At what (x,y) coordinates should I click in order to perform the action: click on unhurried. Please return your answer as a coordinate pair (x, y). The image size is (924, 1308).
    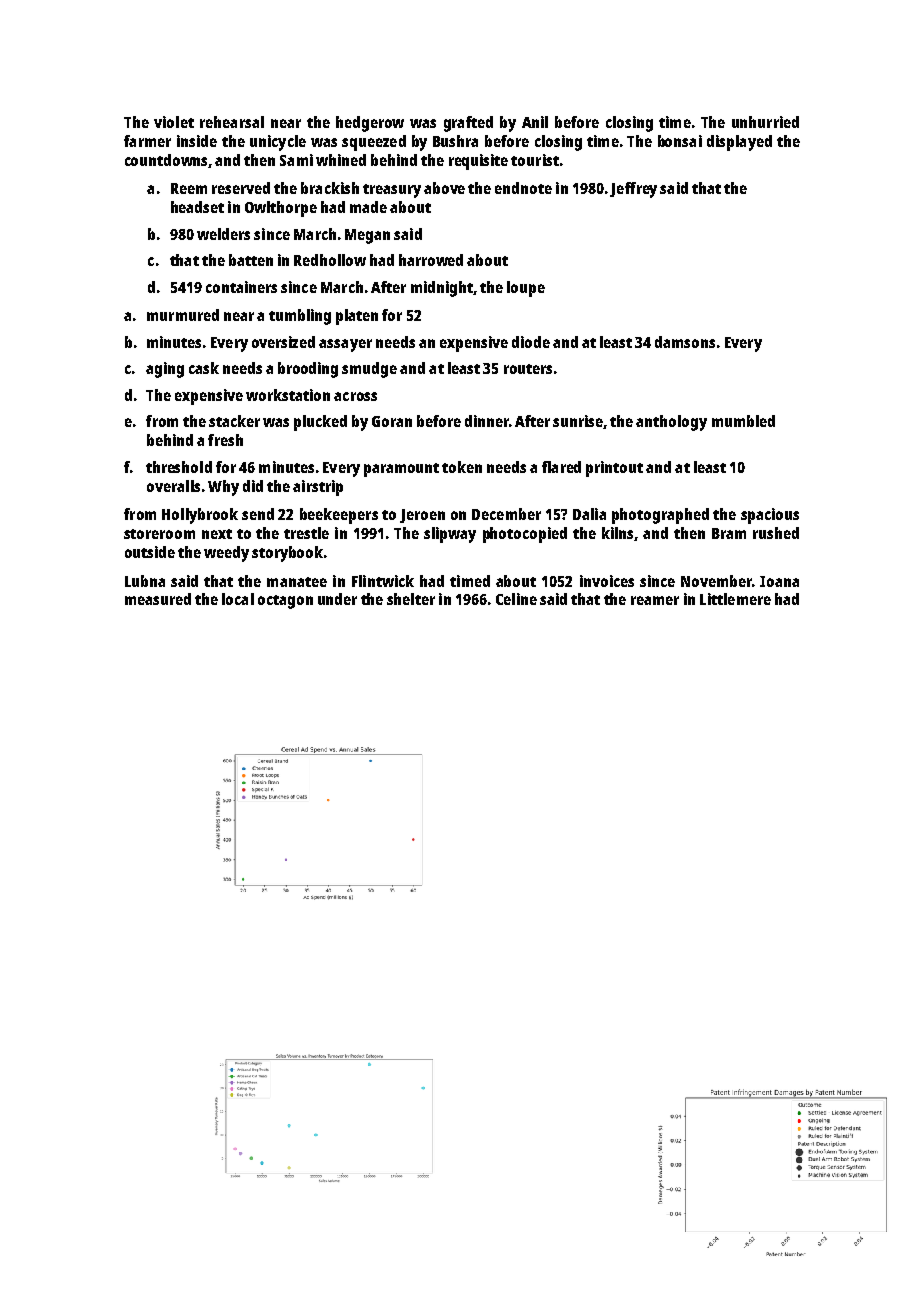
    Looking at the image, I should click on (765, 122).
